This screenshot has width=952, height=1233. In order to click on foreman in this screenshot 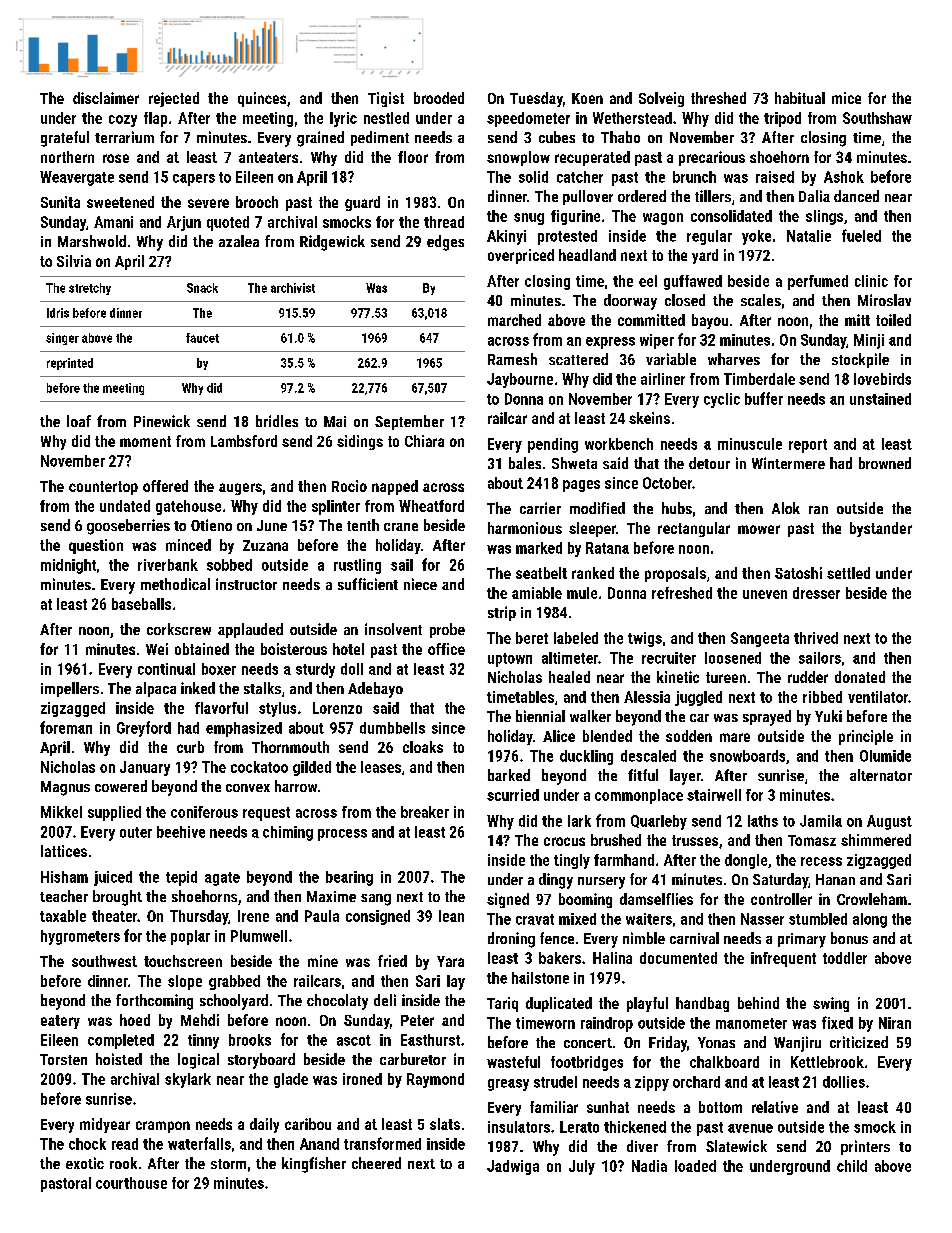, I will do `click(66, 727)`.
